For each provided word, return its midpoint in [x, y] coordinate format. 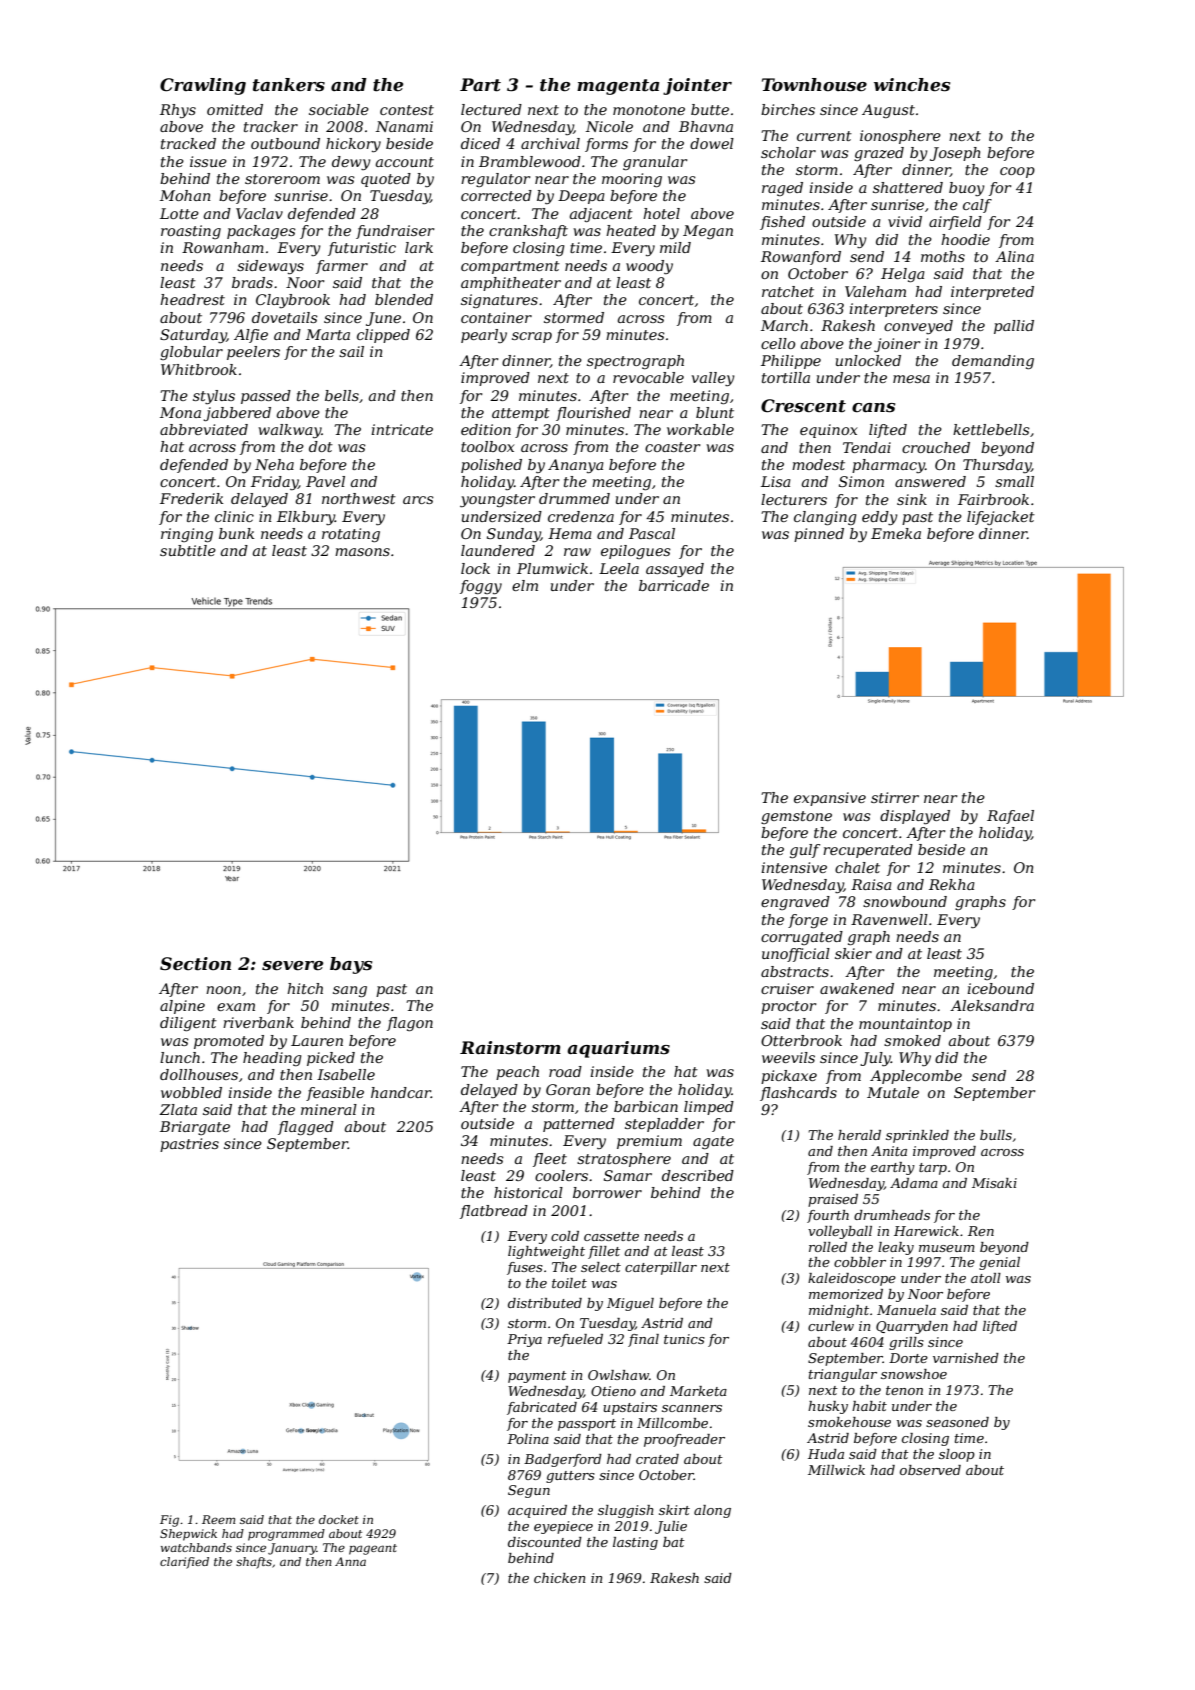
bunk [236, 533]
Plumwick [552, 568]
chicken [559, 1578]
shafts [254, 1563]
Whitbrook [199, 369]
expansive [830, 799]
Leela [619, 568]
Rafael [1010, 817]
